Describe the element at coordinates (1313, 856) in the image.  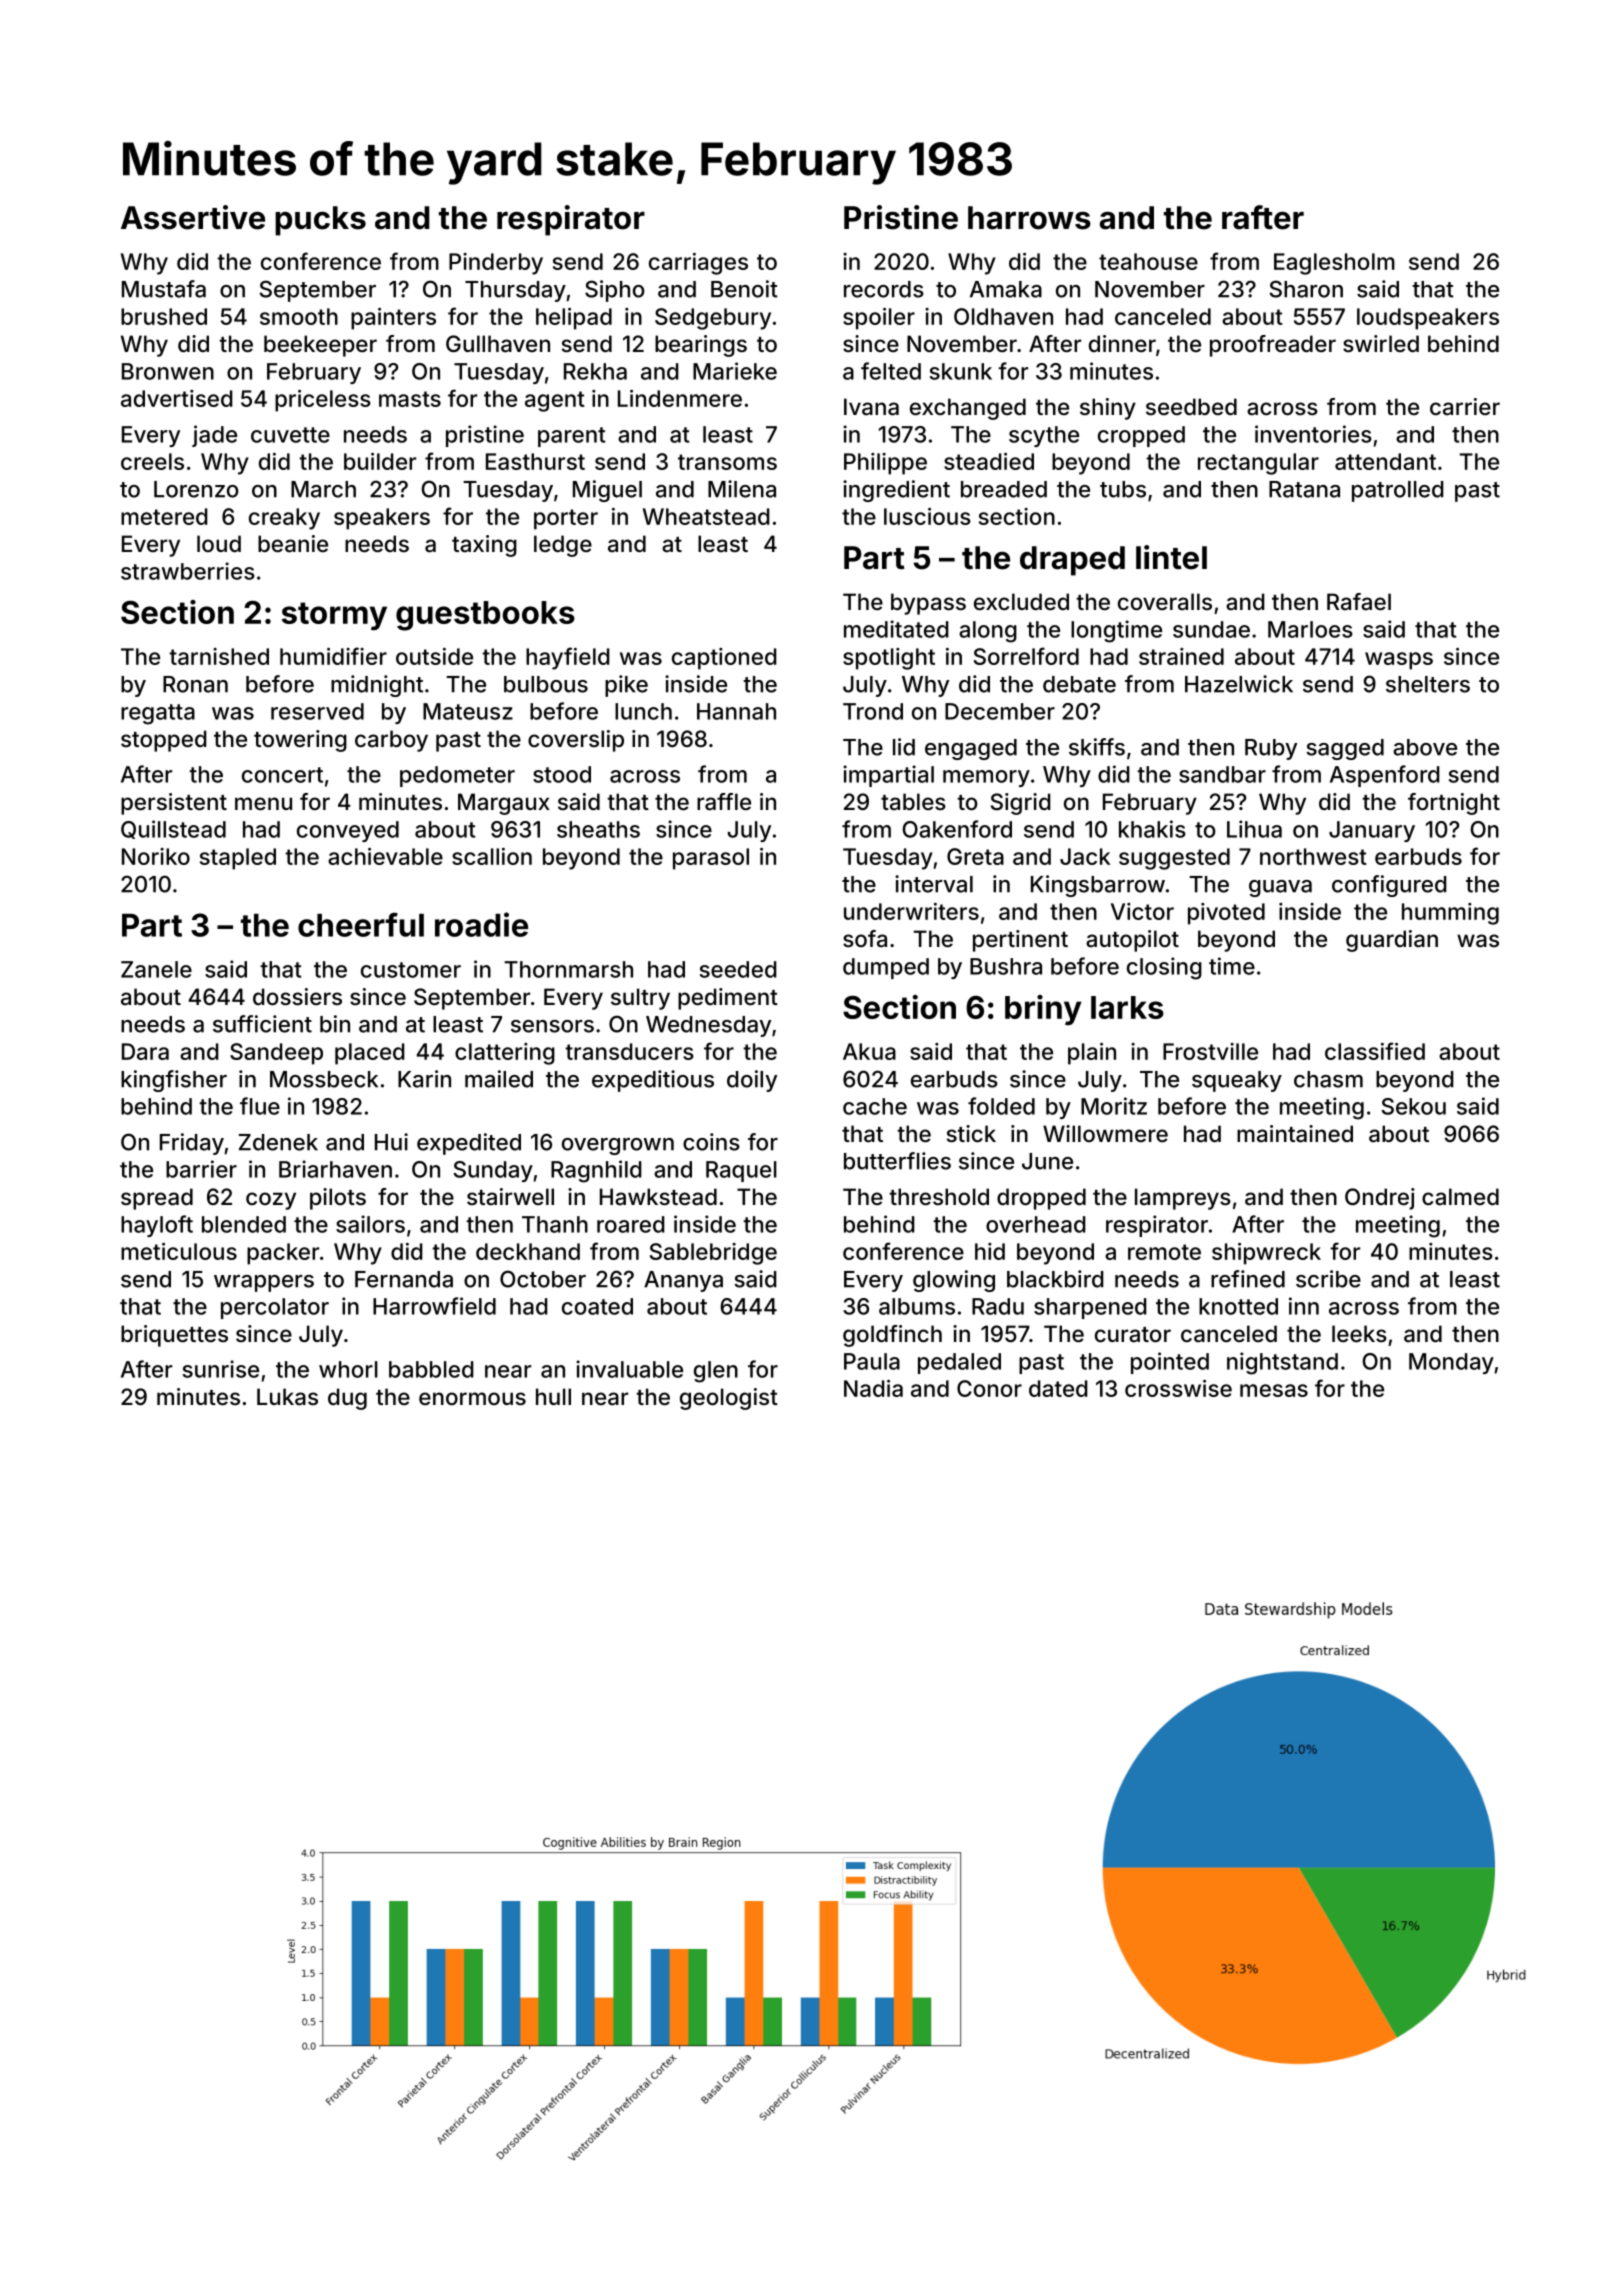
I see `northwest` at that location.
